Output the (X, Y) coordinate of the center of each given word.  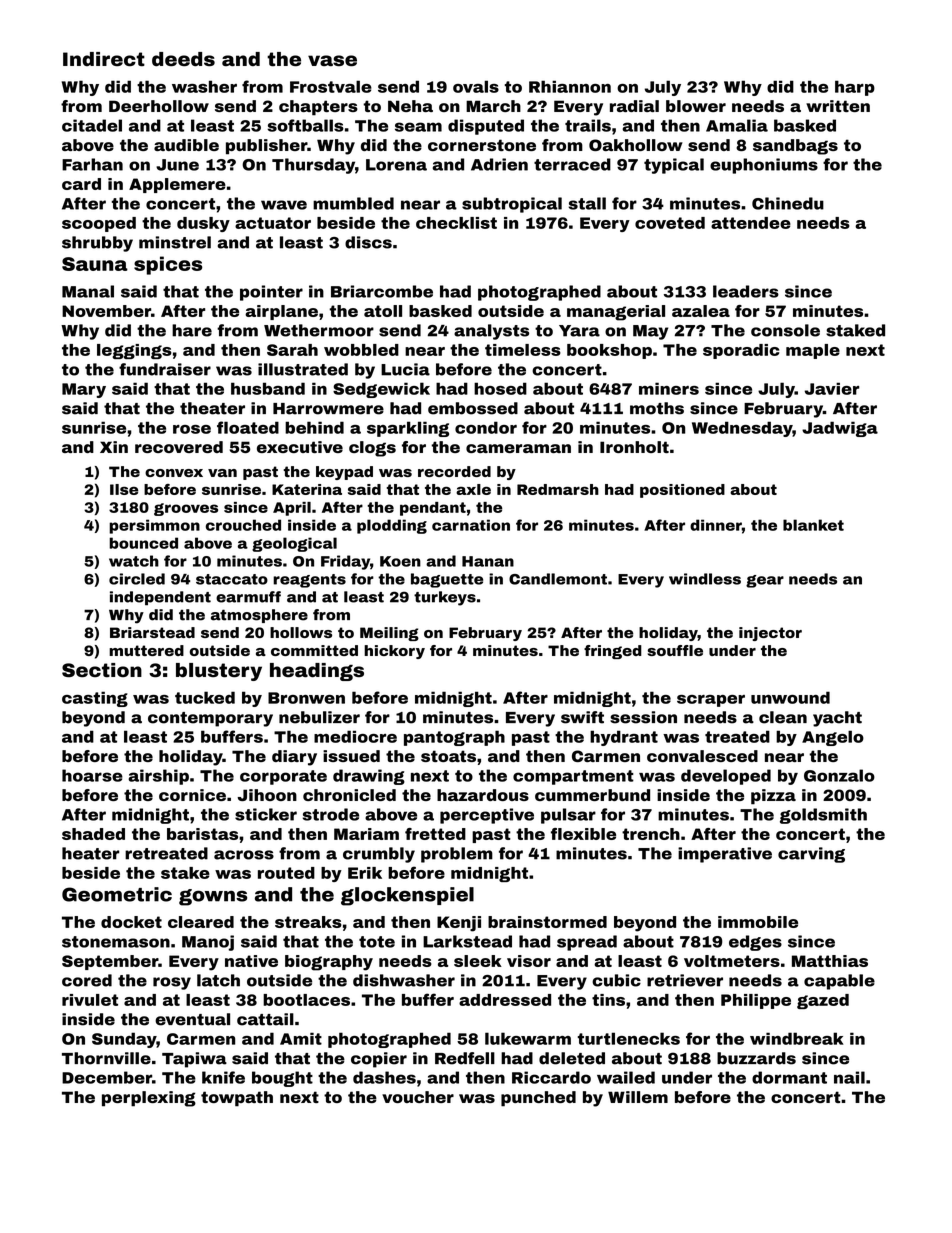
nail (849, 1077)
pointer (271, 293)
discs (368, 242)
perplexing (149, 1099)
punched (538, 1099)
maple (813, 351)
